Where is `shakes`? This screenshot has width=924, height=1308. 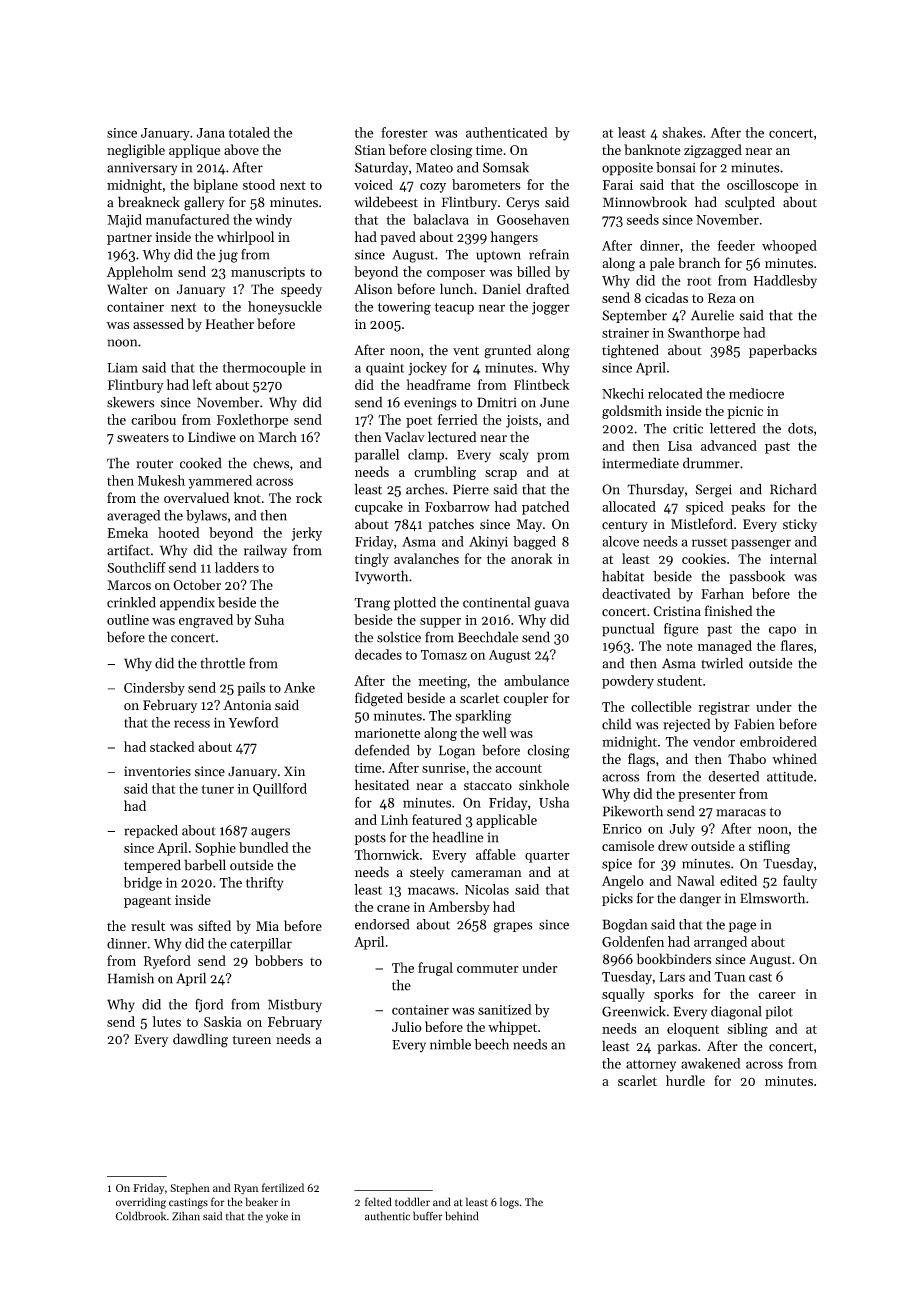 shakes is located at coordinates (682, 132).
